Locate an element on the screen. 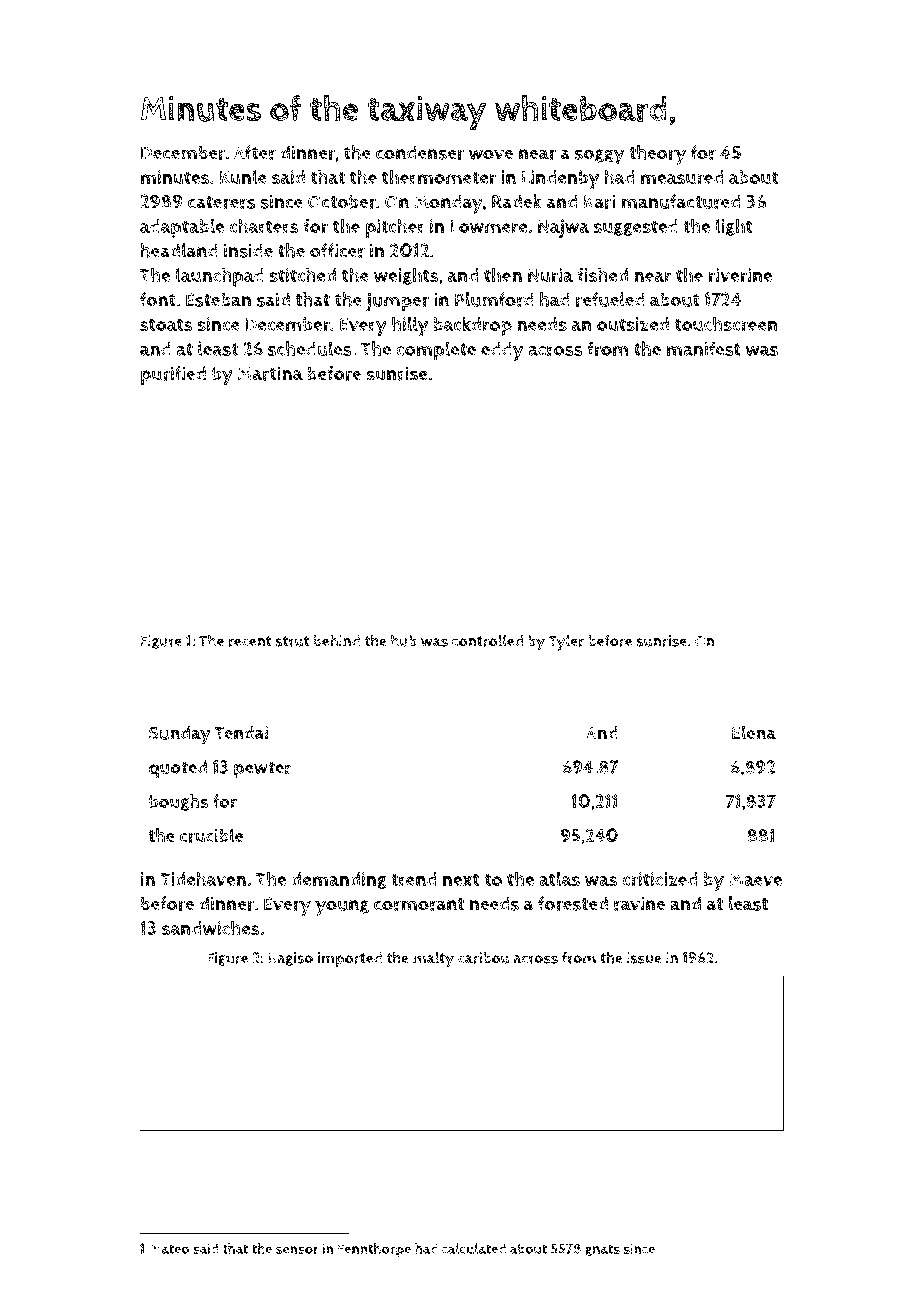  Mateo is located at coordinates (170, 1249).
